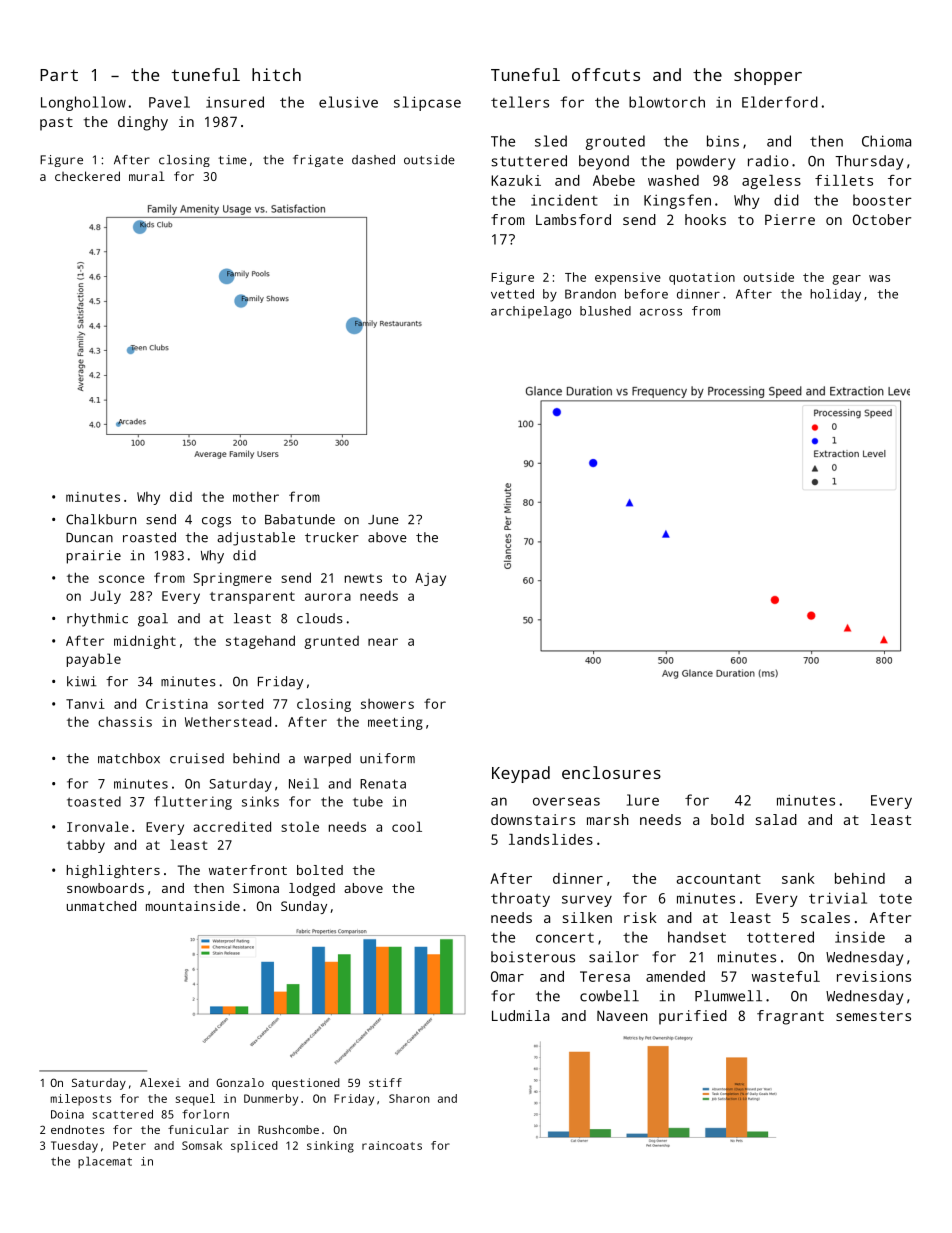  Describe the element at coordinates (330, 1147) in the screenshot. I see `sinking` at that location.
